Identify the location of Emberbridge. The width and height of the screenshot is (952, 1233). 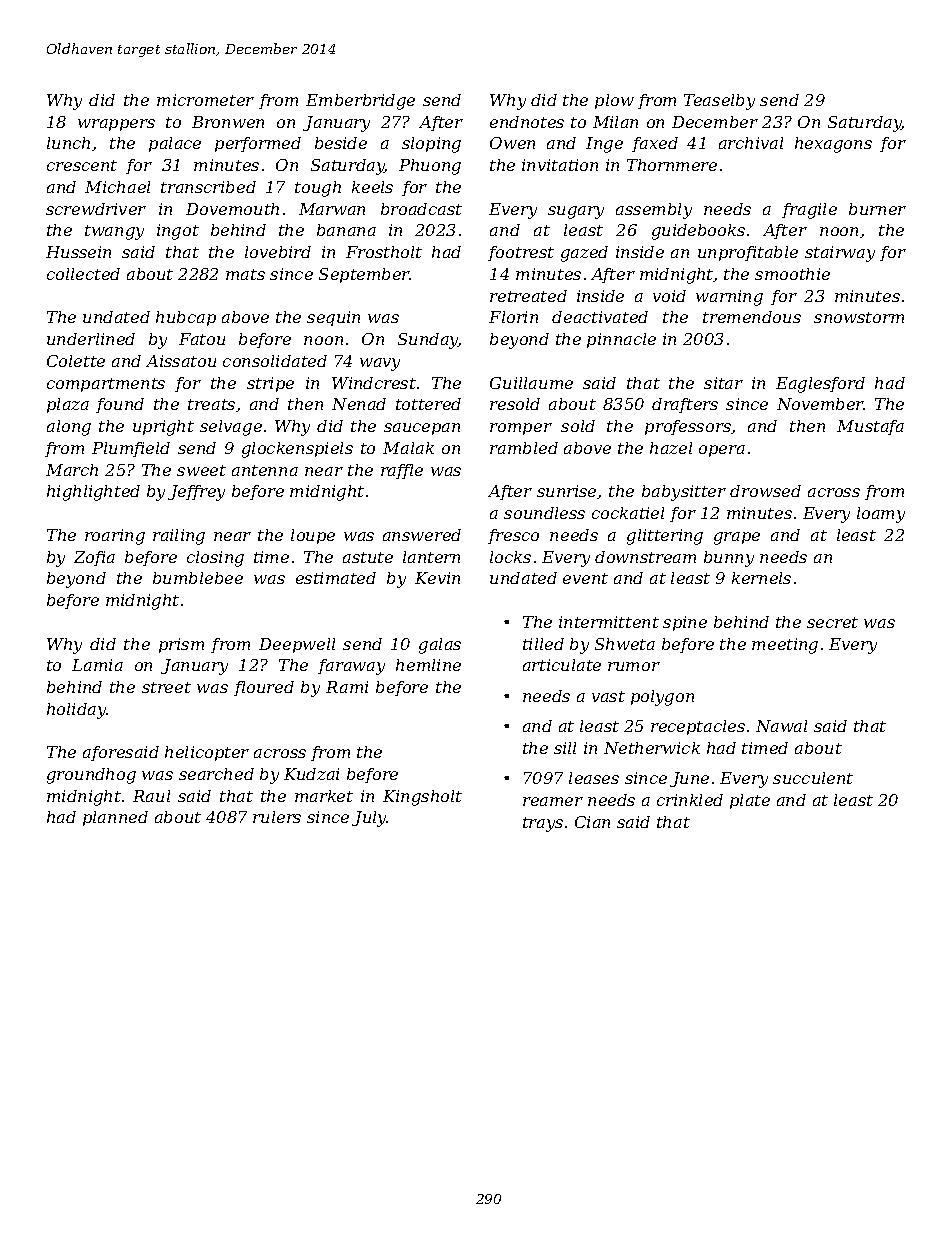
(360, 102).
